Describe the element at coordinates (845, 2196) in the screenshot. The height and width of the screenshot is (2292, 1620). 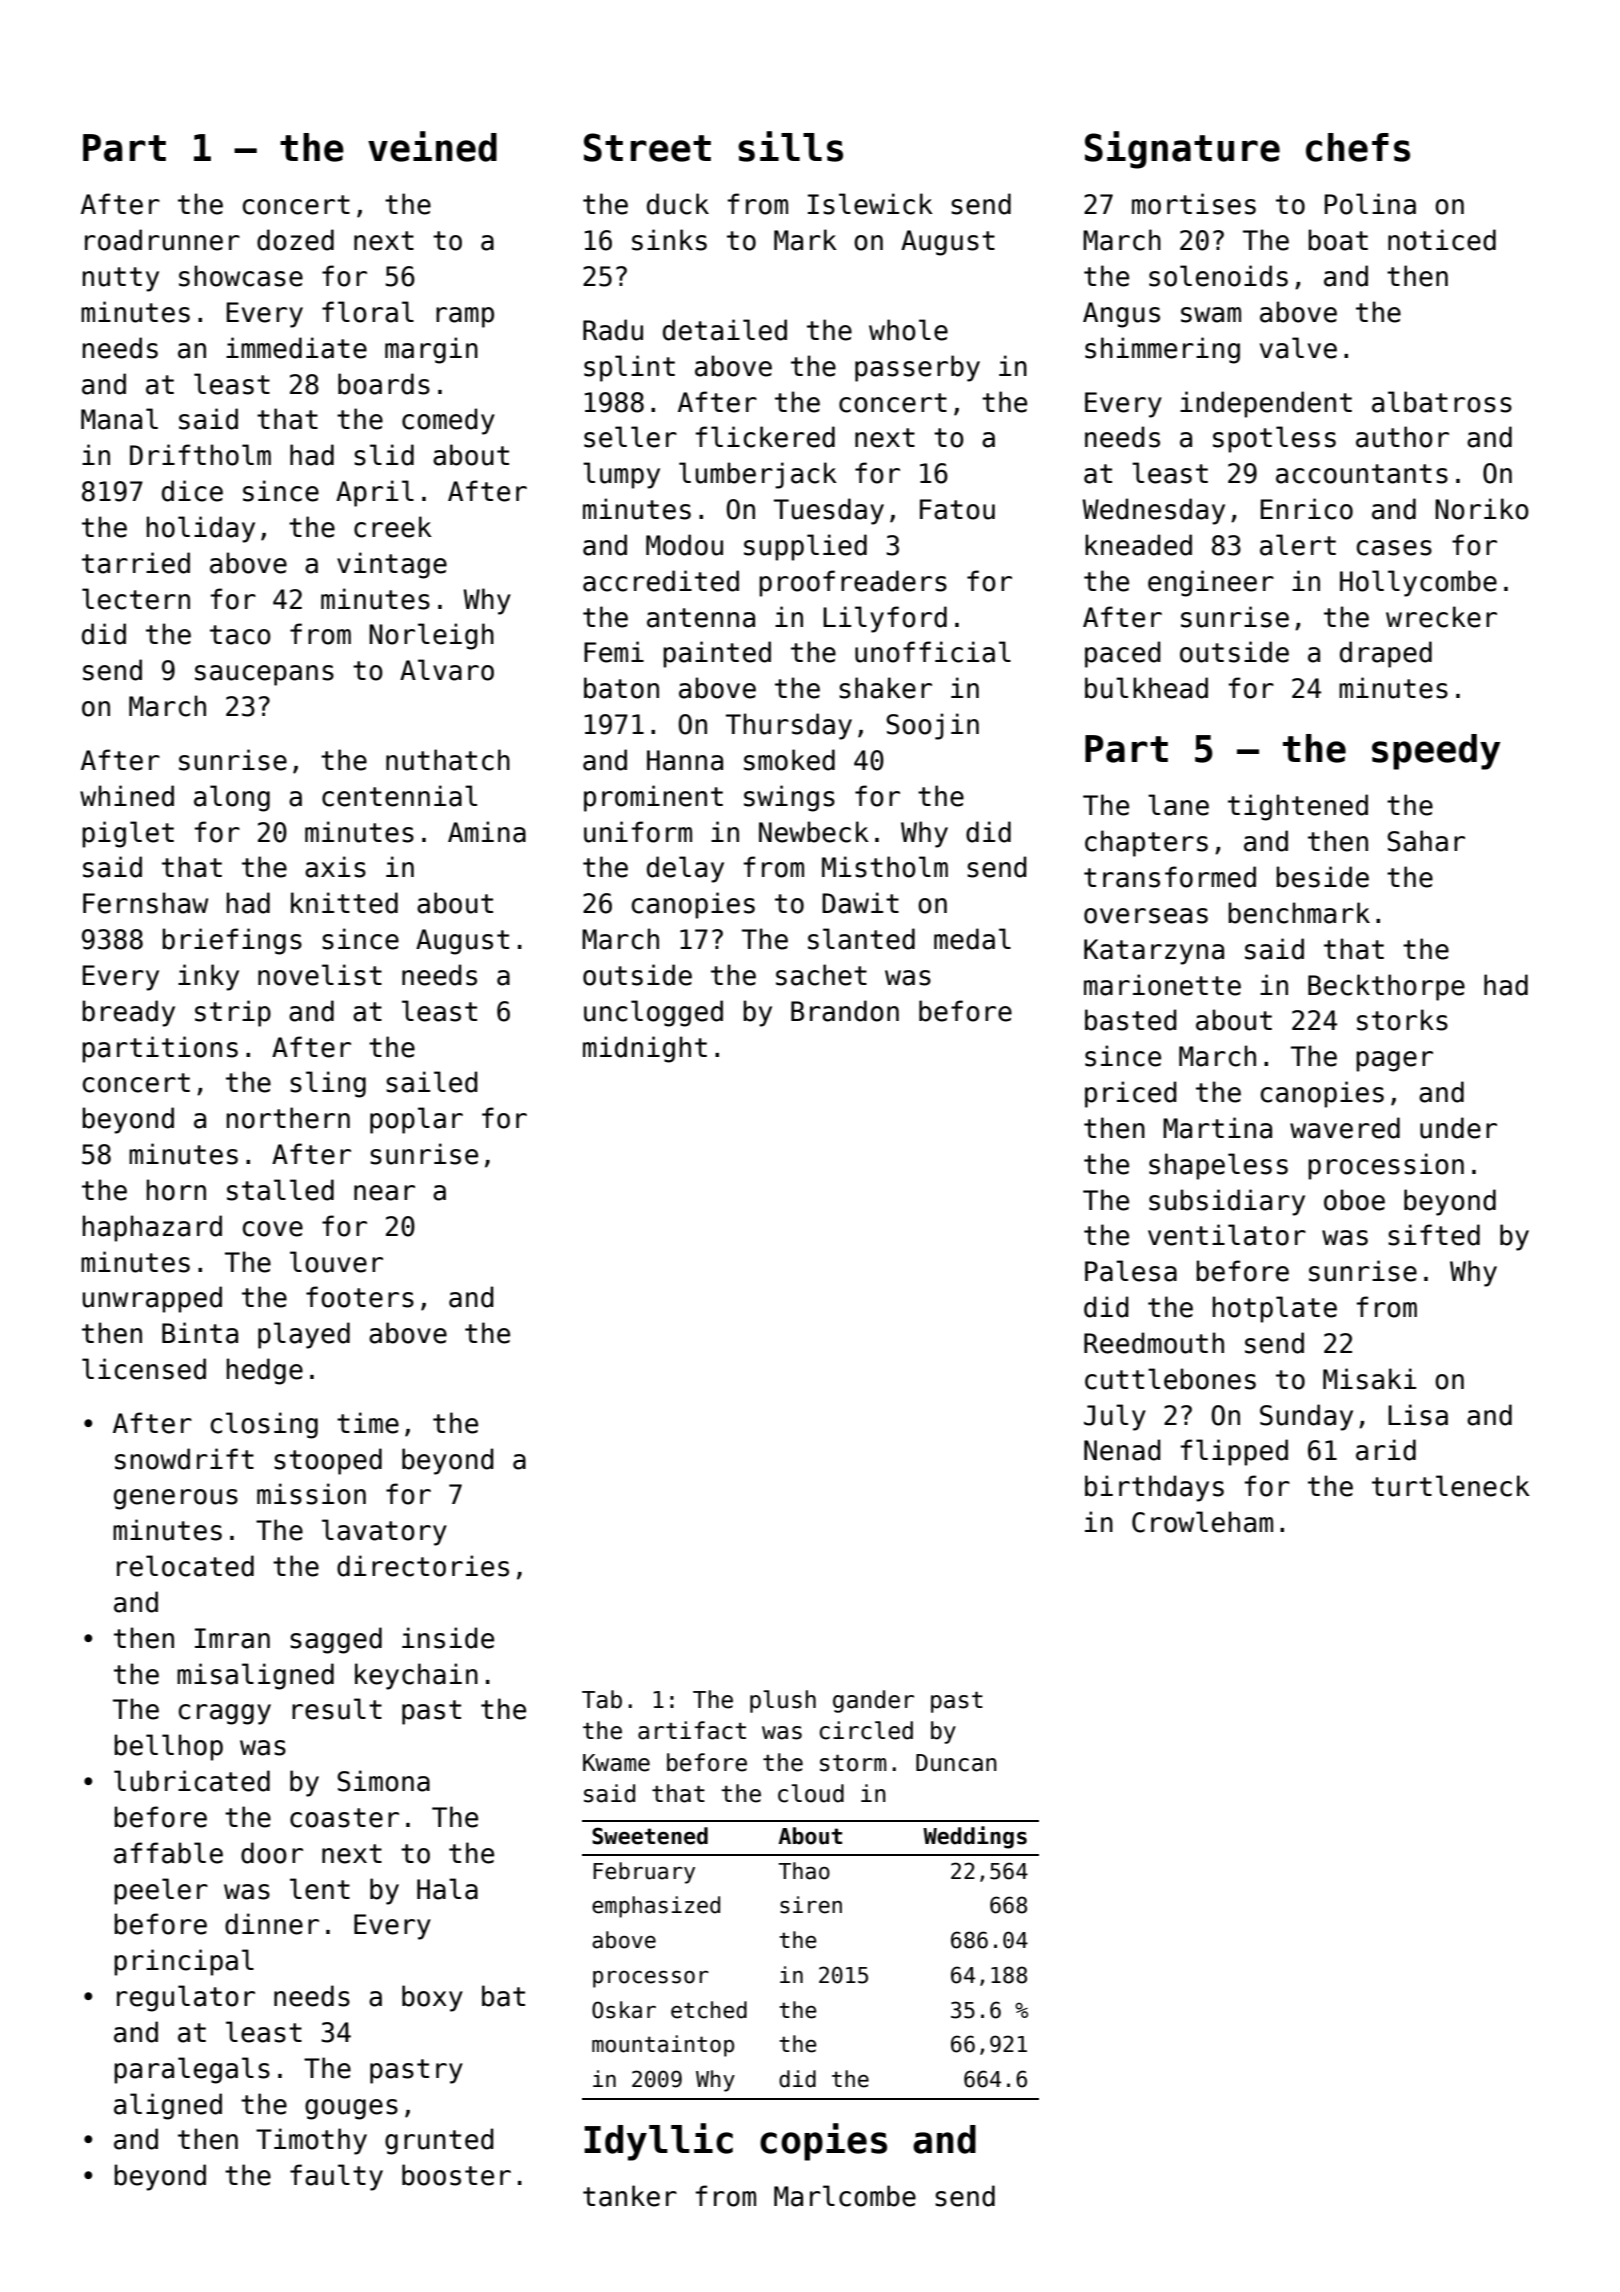
I see `Marlcombe` at that location.
